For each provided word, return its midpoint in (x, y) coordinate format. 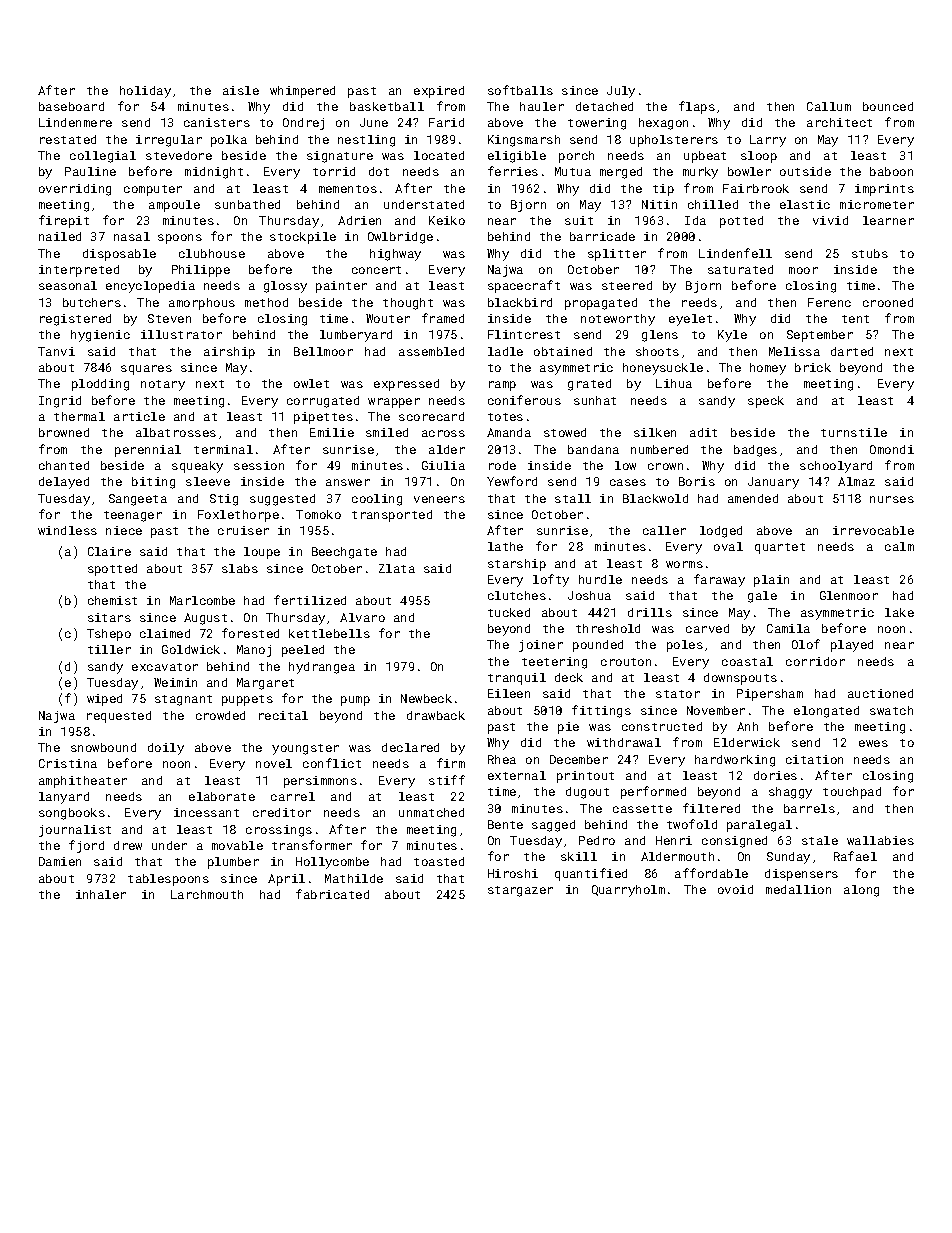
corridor (815, 661)
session (259, 465)
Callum (829, 106)
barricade (602, 236)
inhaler (101, 894)
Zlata (397, 568)
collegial (103, 157)
